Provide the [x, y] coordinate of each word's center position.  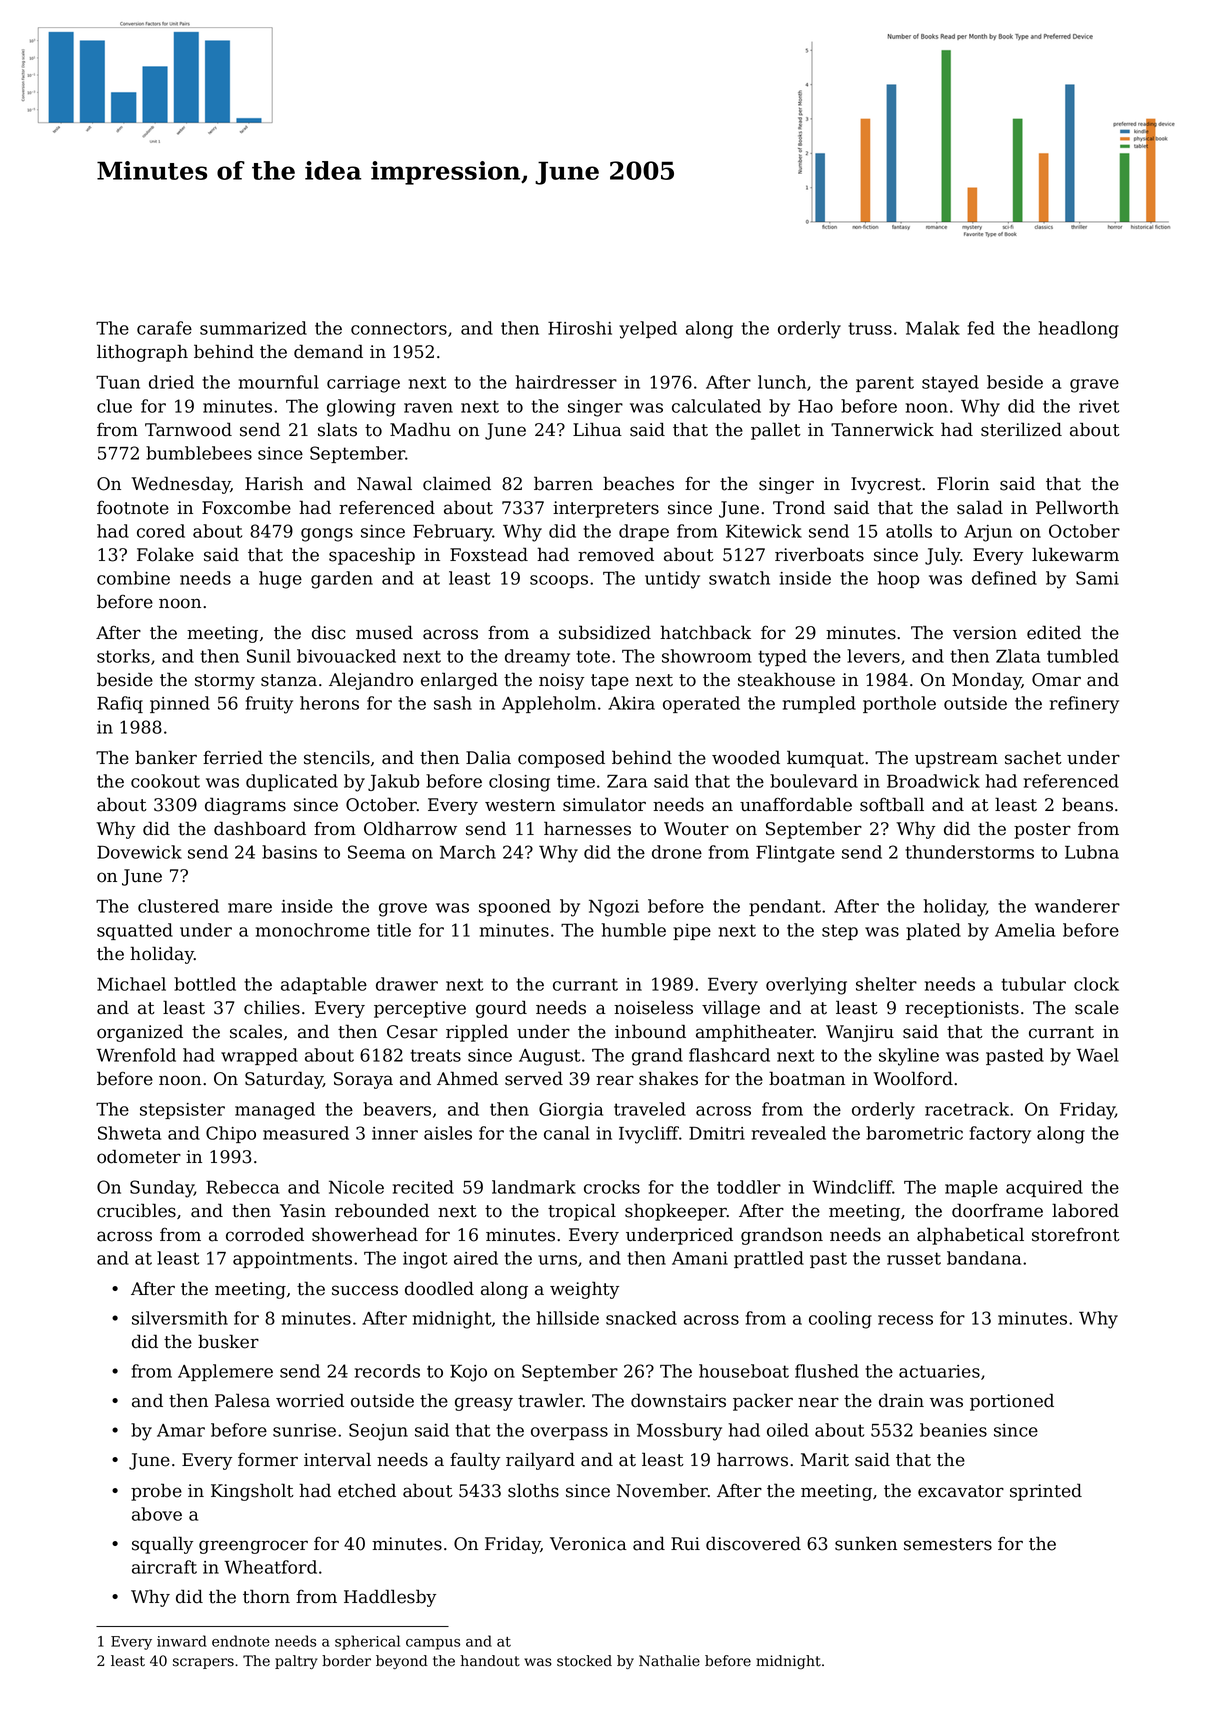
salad [980, 507]
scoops [559, 581]
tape [610, 682]
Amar [181, 1430]
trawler [550, 1400]
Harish [274, 483]
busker [228, 1341]
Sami [1097, 578]
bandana [984, 1258]
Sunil [269, 656]
